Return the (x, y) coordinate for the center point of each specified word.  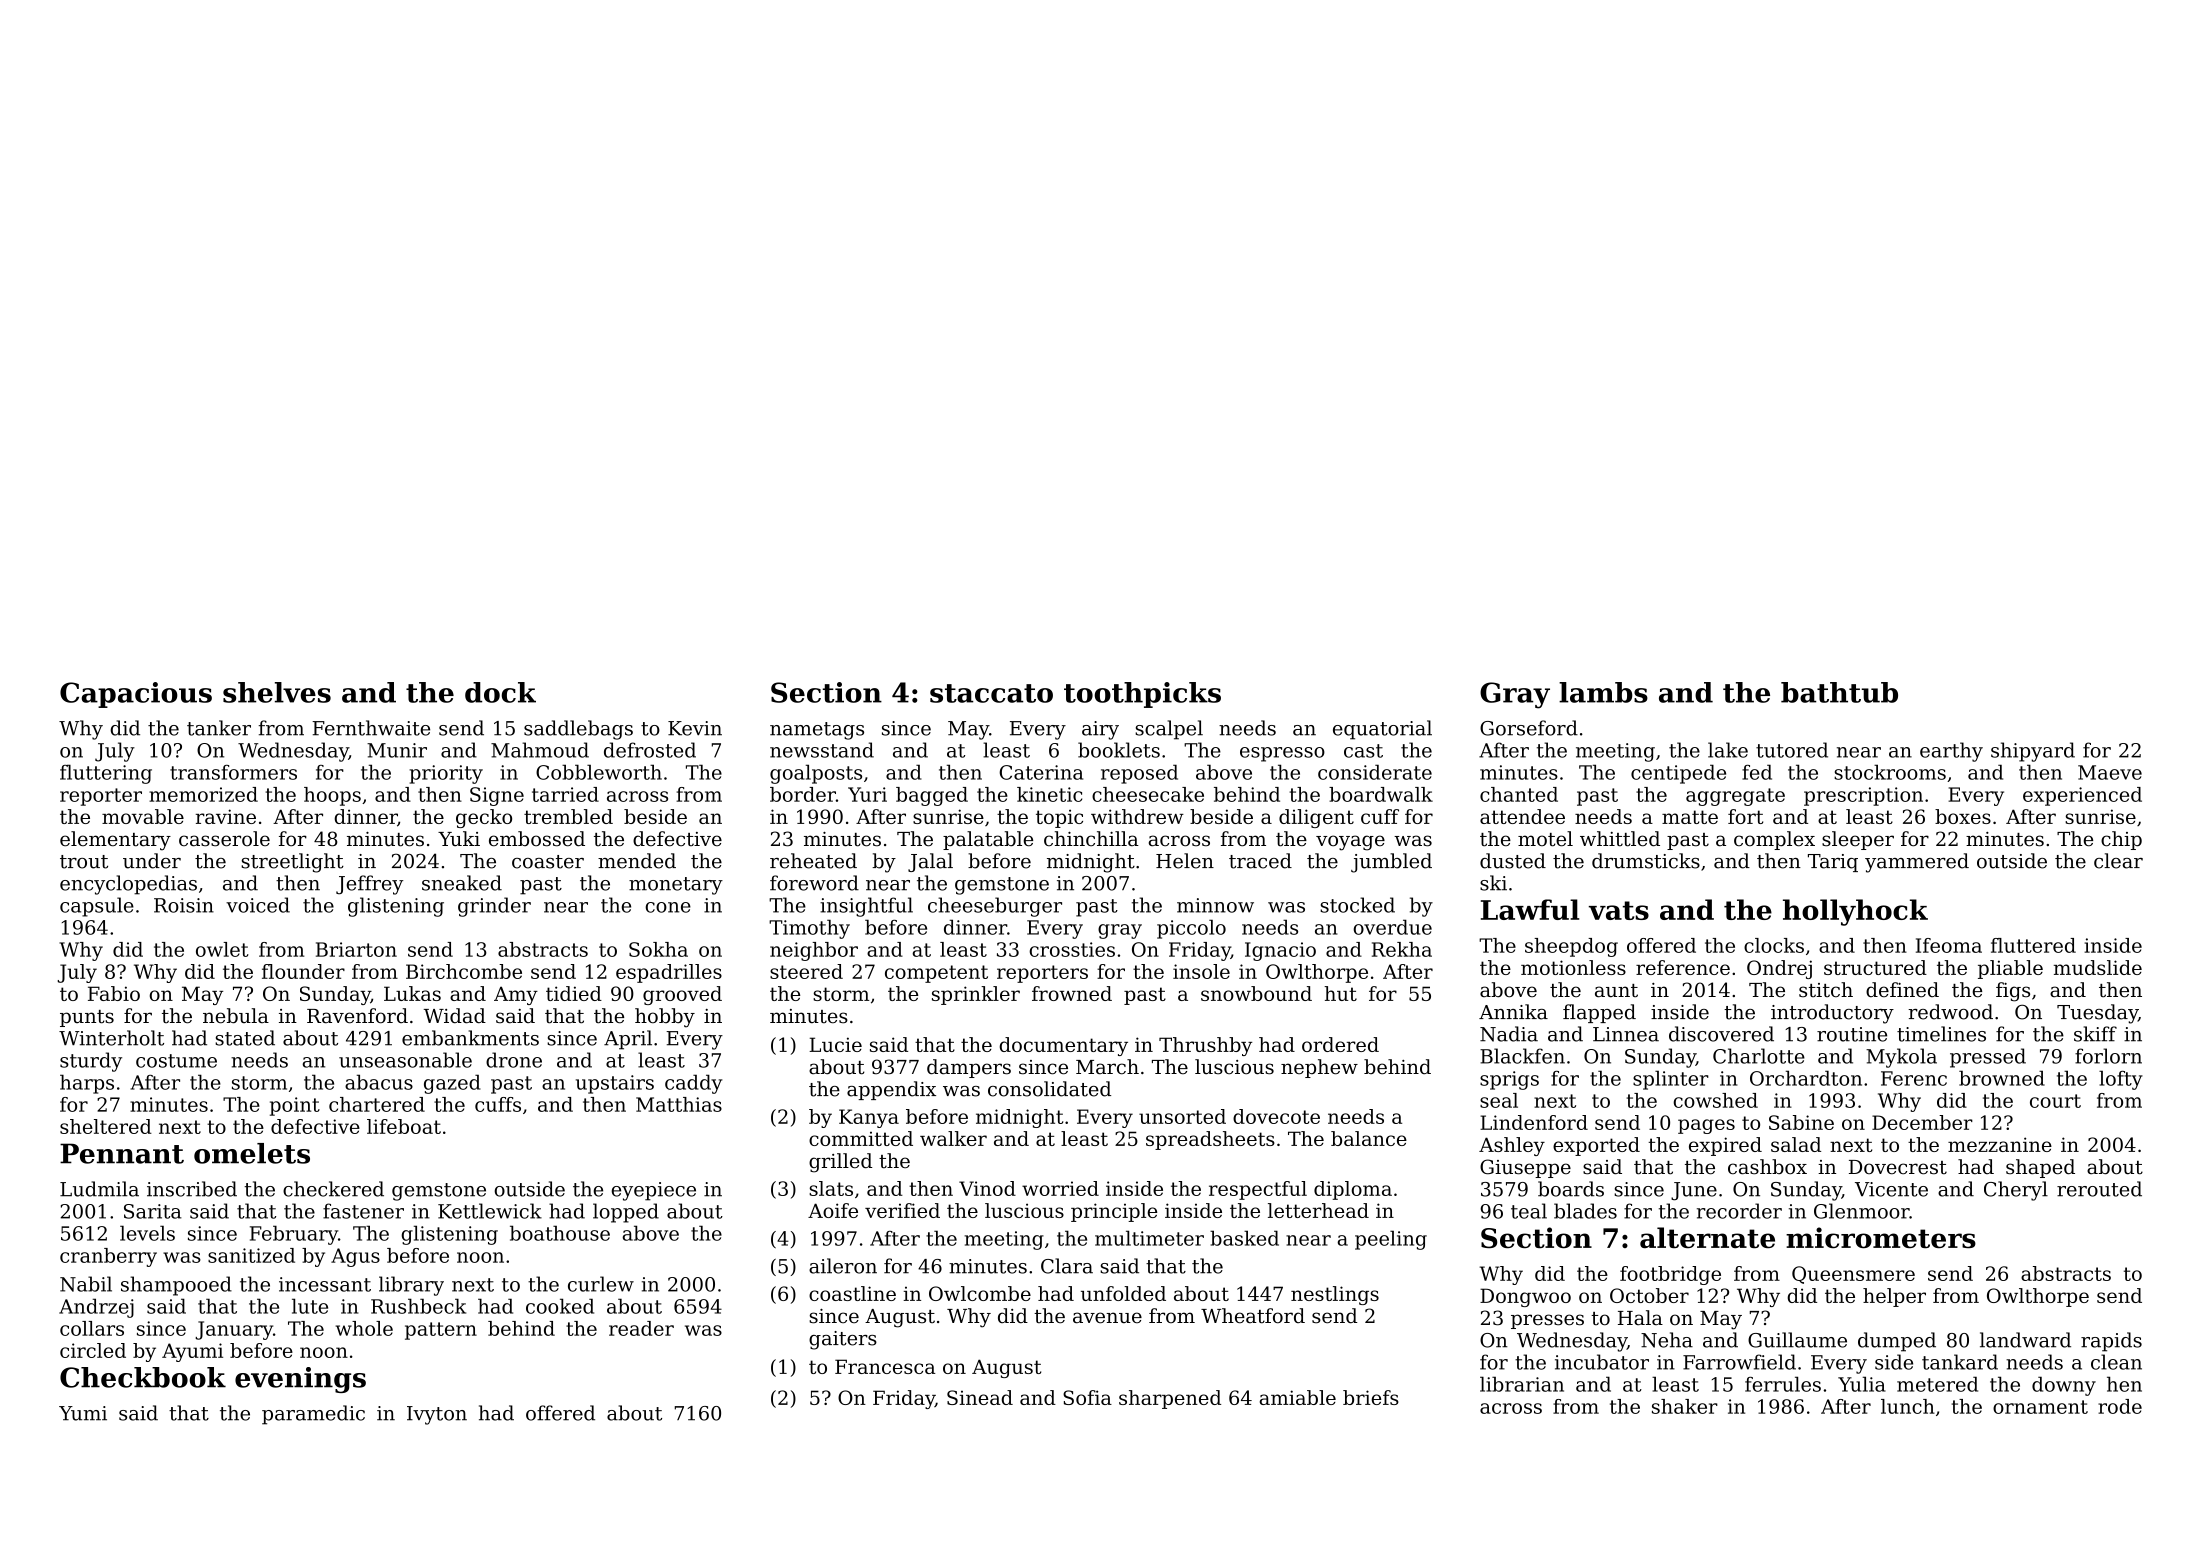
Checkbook (143, 1377)
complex (1774, 840)
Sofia (1087, 1397)
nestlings (1335, 1295)
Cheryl (2016, 1191)
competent (936, 974)
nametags (817, 731)
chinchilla (1091, 838)
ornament (2040, 1407)
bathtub (1839, 692)
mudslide (2098, 967)
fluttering (106, 774)
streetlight (292, 863)
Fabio (114, 993)
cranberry (108, 1257)
